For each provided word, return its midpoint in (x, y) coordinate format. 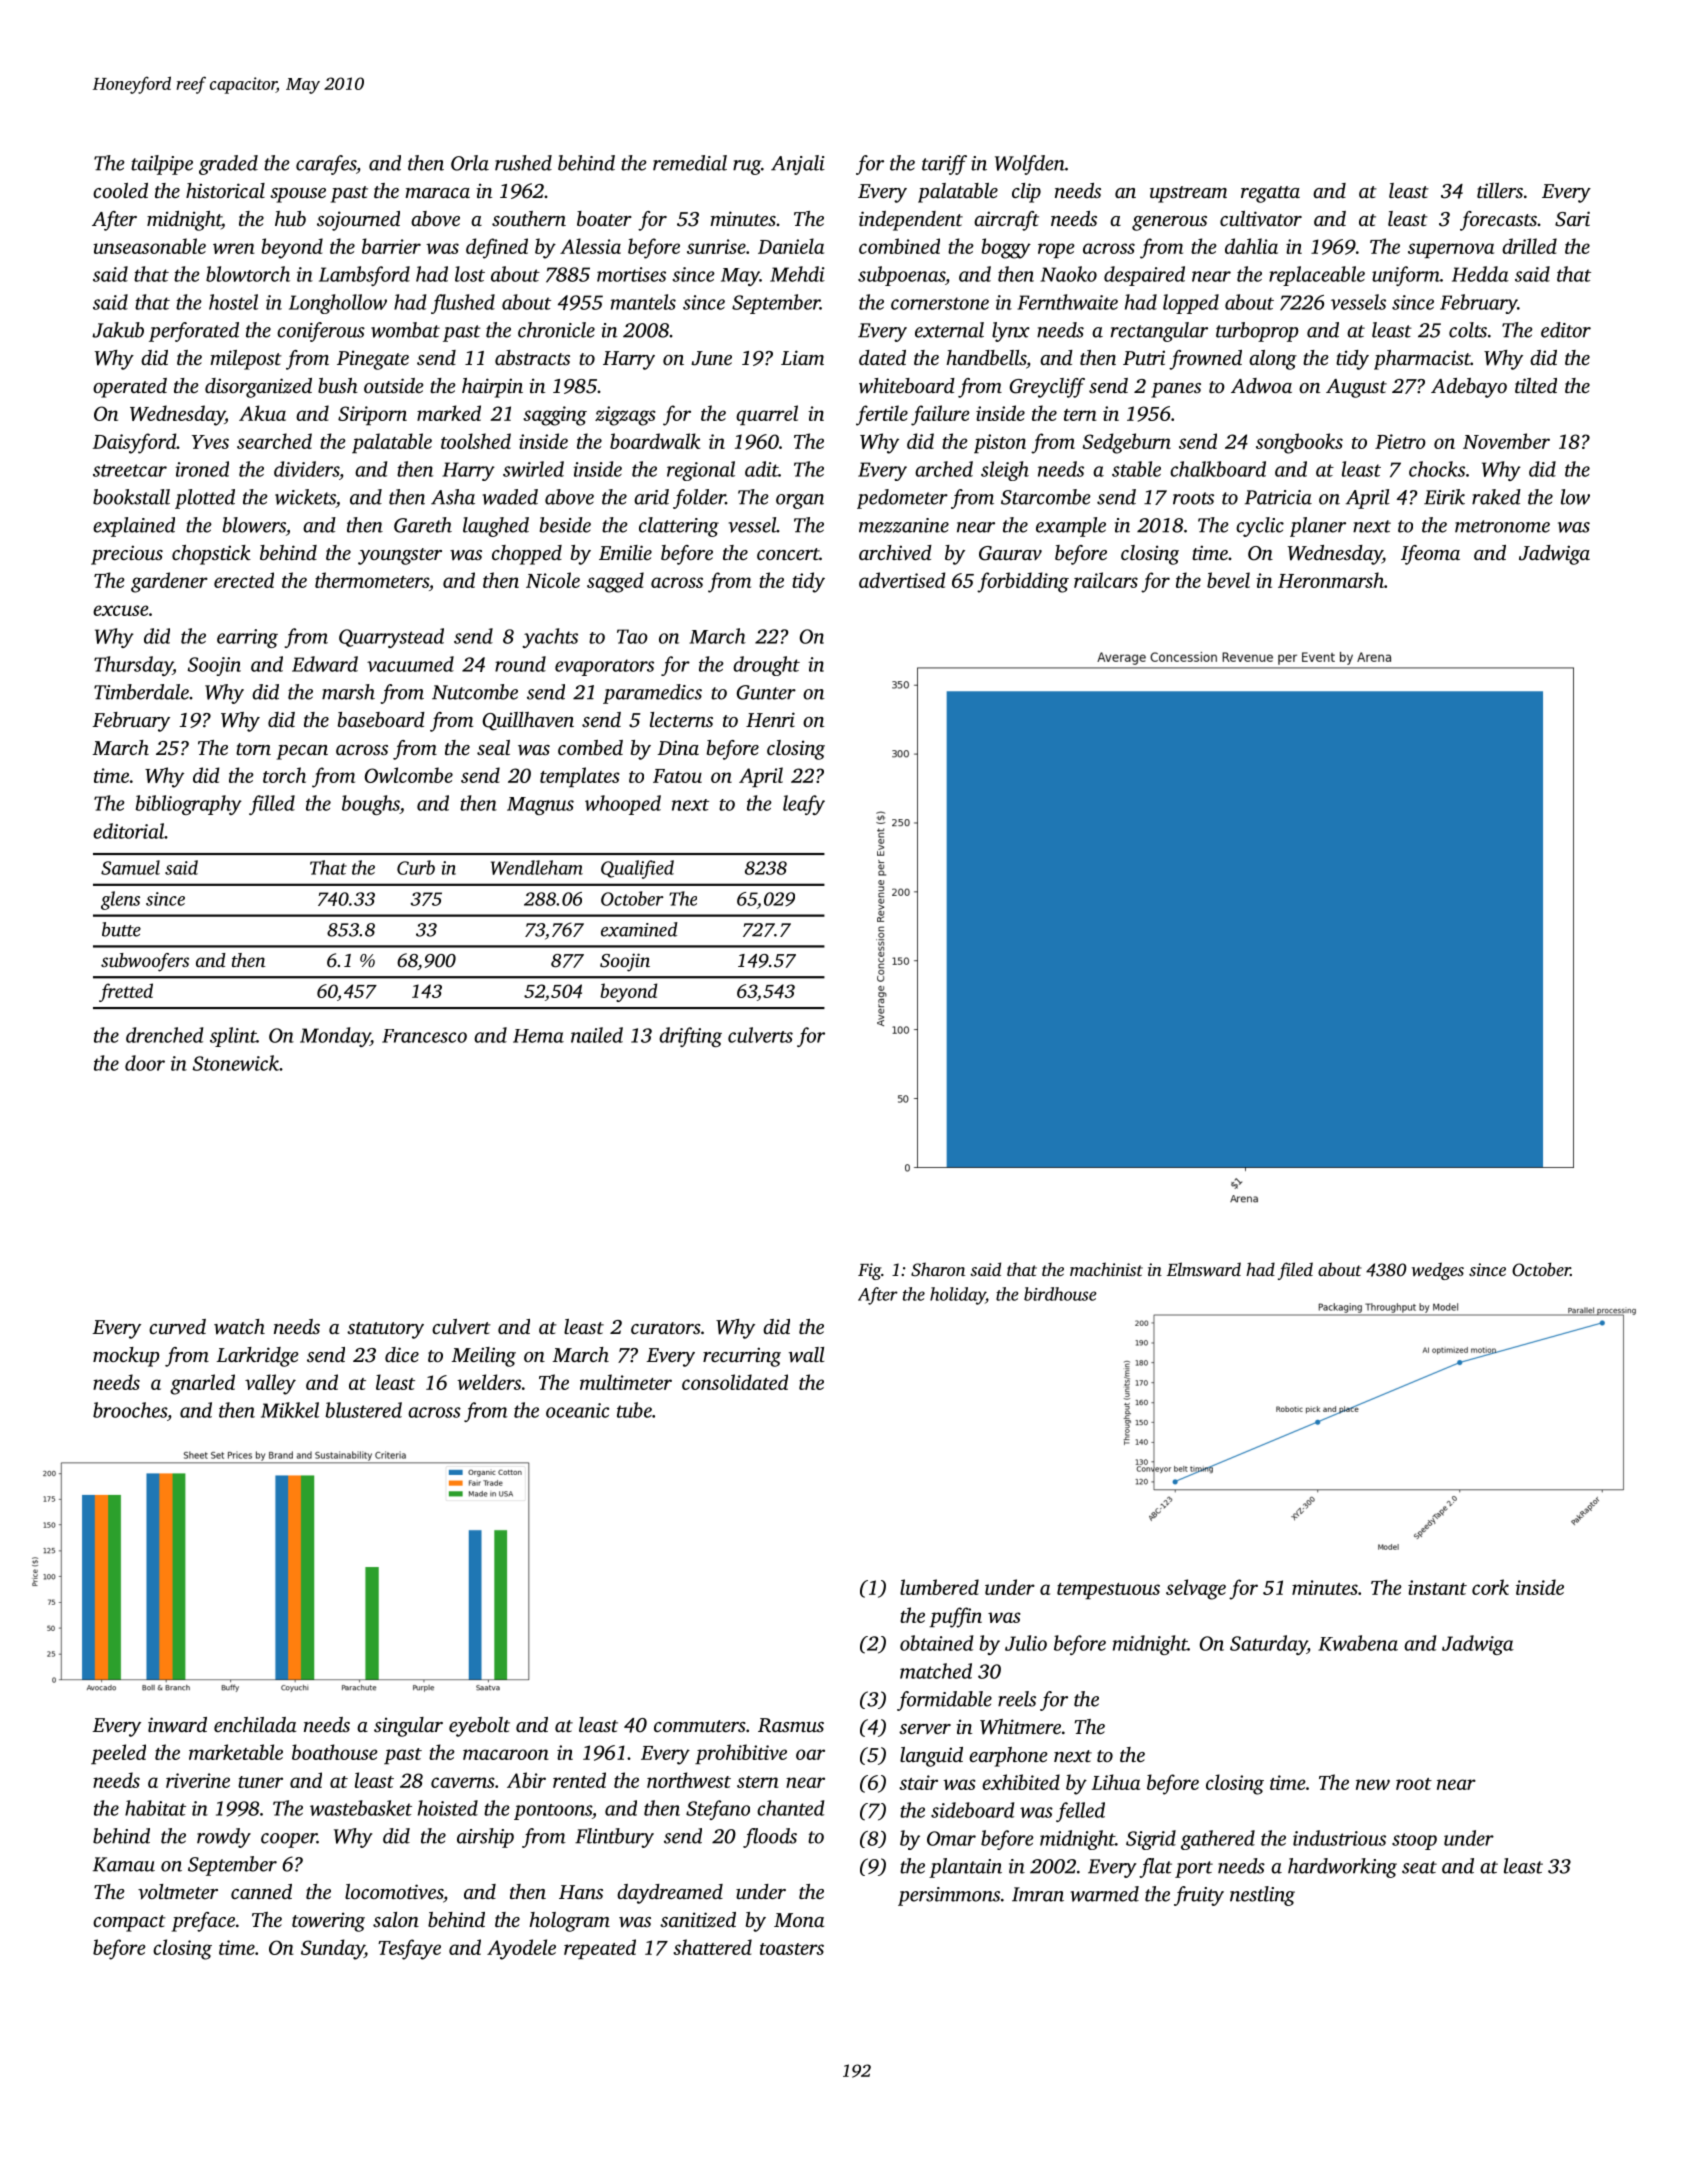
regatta (1270, 194)
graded (228, 165)
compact (129, 1923)
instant (1437, 1587)
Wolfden (1030, 165)
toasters (792, 1949)
